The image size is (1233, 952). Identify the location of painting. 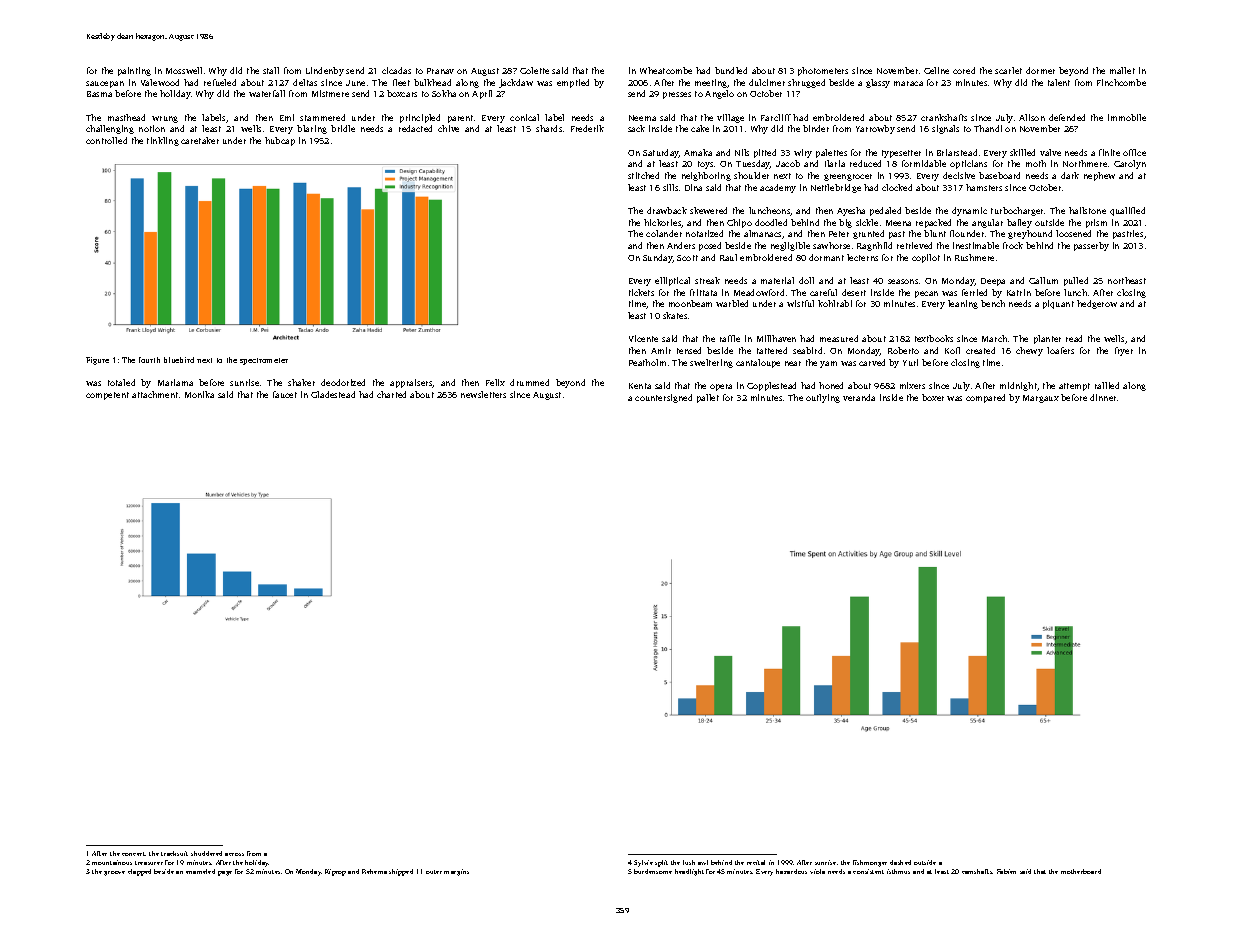
(134, 71).
